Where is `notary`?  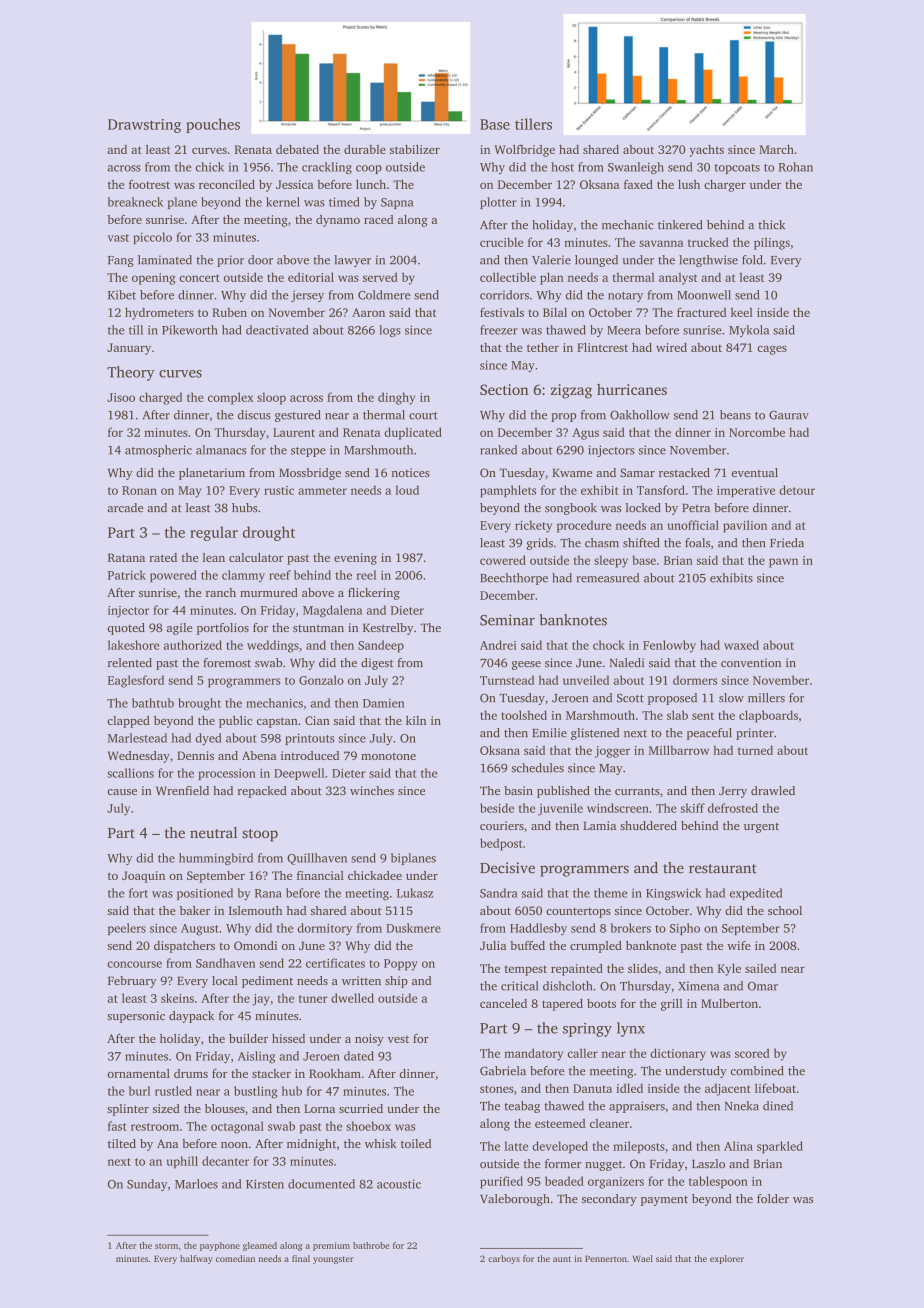 notary is located at coordinates (625, 297).
